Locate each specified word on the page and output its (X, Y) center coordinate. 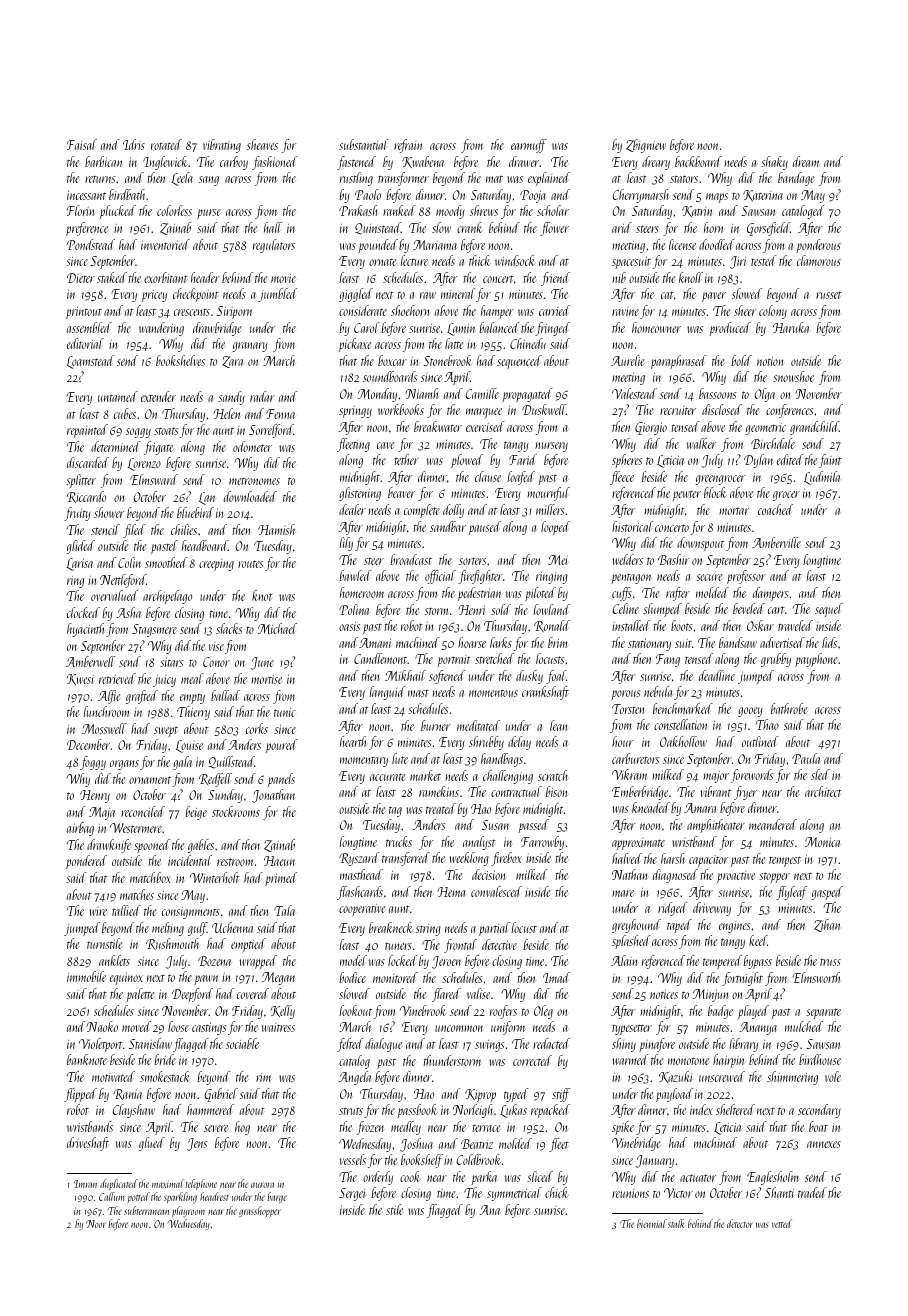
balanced (499, 327)
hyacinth (85, 630)
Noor (96, 1224)
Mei (558, 560)
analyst (479, 843)
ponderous (818, 246)
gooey (750, 712)
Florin (81, 210)
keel (758, 940)
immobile (86, 976)
